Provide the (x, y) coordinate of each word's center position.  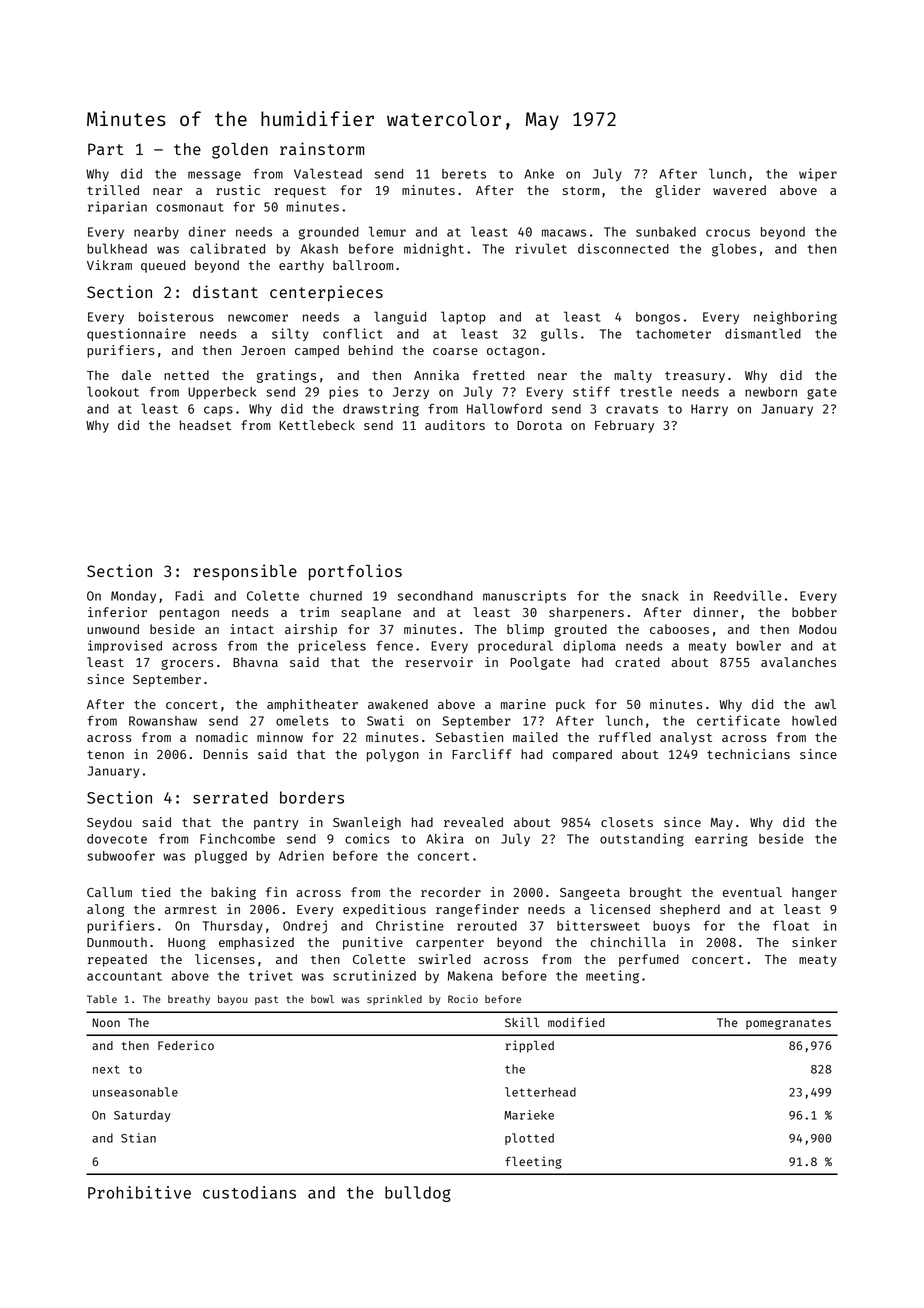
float (791, 925)
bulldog (418, 1194)
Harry (709, 410)
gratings (286, 376)
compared (582, 755)
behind (371, 350)
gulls (559, 335)
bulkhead (117, 248)
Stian (138, 1138)
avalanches (798, 662)
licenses (225, 959)
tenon (105, 754)
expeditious (384, 910)
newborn (771, 392)
